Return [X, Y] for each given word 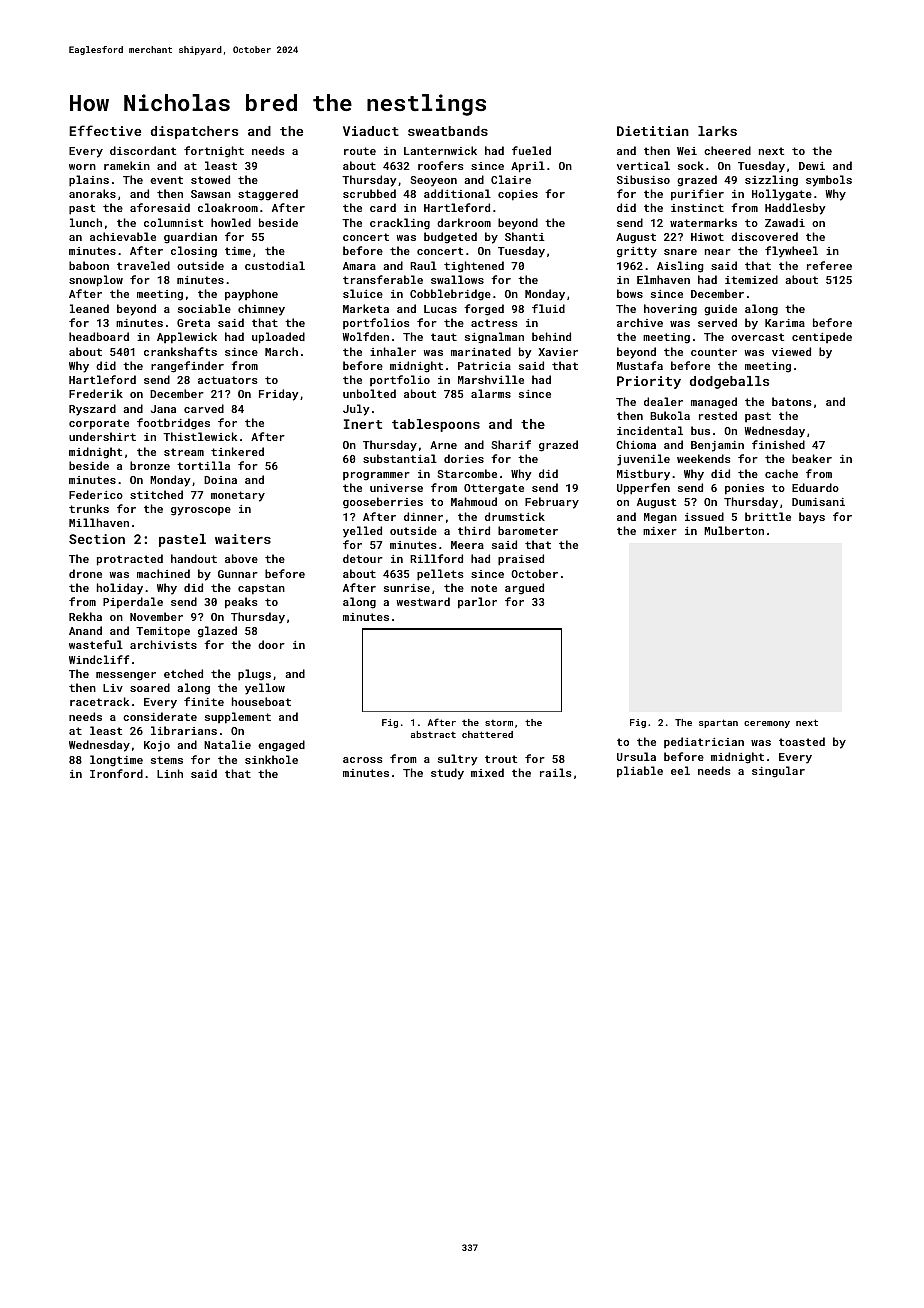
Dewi [812, 166]
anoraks [92, 193]
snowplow [96, 281]
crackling [400, 224]
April [528, 167]
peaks [241, 603]
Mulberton [734, 530]
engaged [281, 746]
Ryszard [92, 410]
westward [423, 601]
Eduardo [815, 487]
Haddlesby [795, 209]
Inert [363, 424]
